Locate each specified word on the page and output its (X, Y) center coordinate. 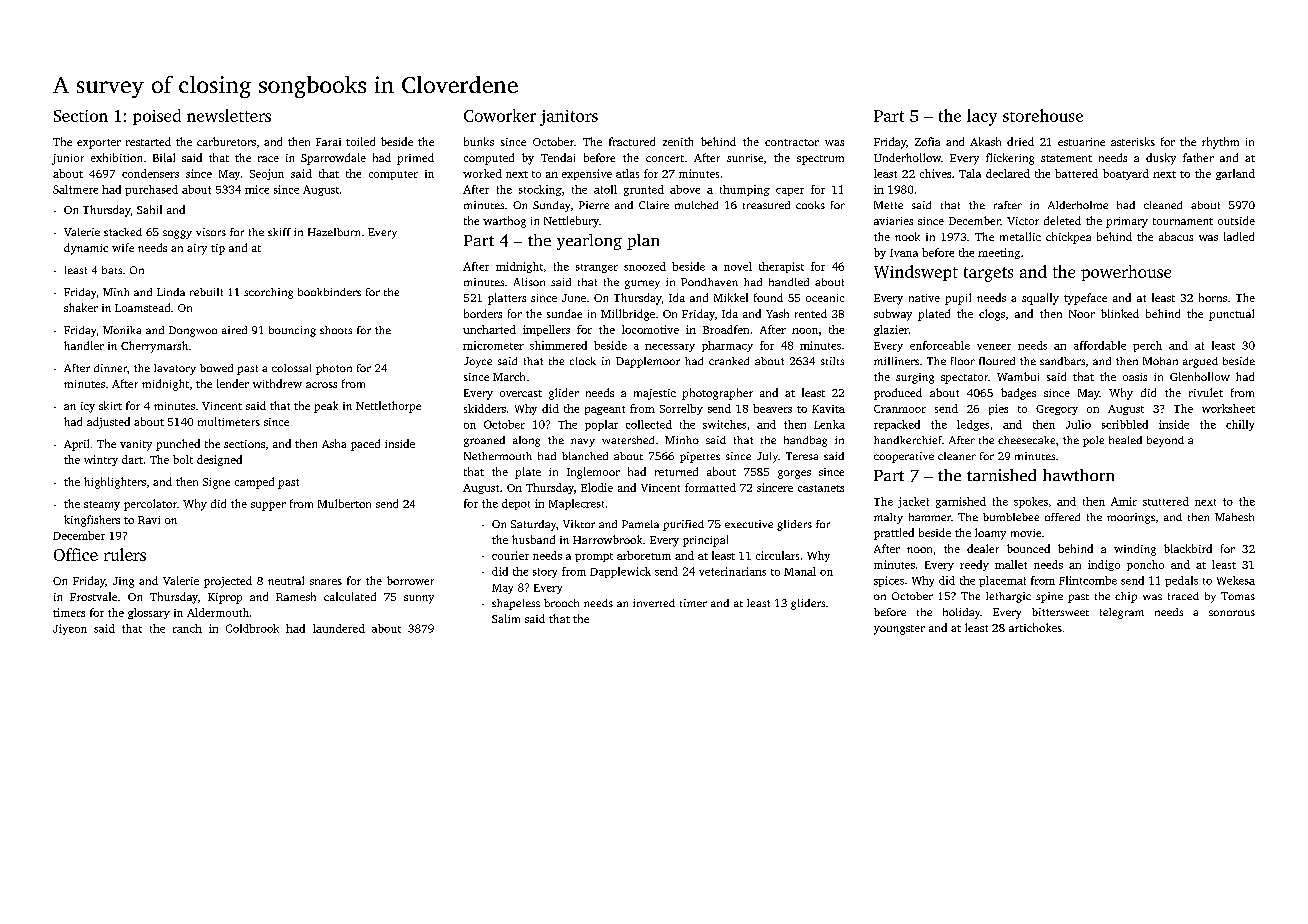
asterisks (1133, 141)
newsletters (229, 115)
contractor (792, 142)
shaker (81, 307)
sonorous (1232, 613)
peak (326, 407)
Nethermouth (498, 456)
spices (889, 581)
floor (963, 361)
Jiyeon (70, 629)
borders (483, 313)
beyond (1165, 441)
